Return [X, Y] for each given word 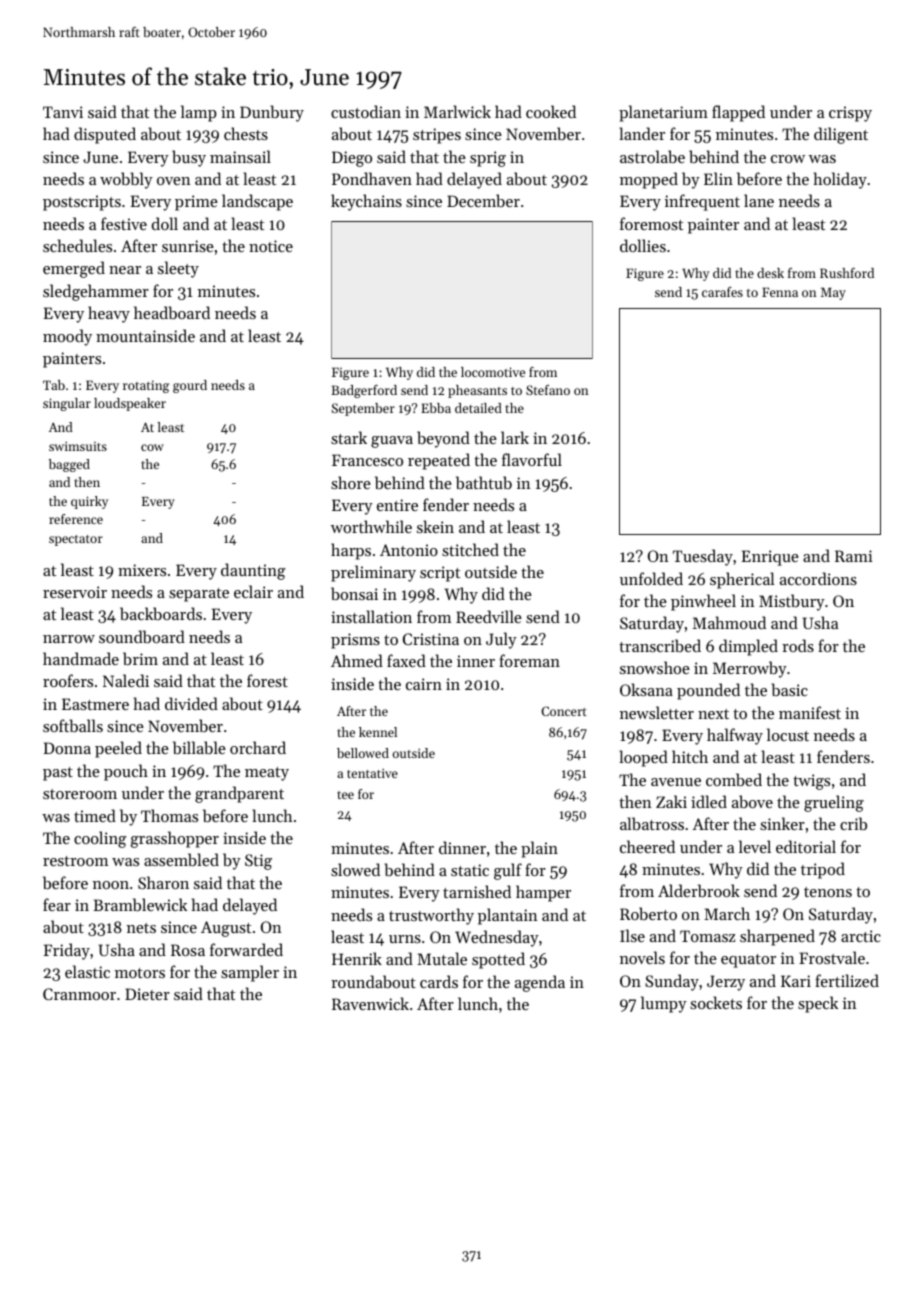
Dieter [147, 994]
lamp [199, 113]
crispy [850, 114]
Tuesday [703, 557]
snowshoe [655, 667]
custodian [366, 111]
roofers [68, 680]
